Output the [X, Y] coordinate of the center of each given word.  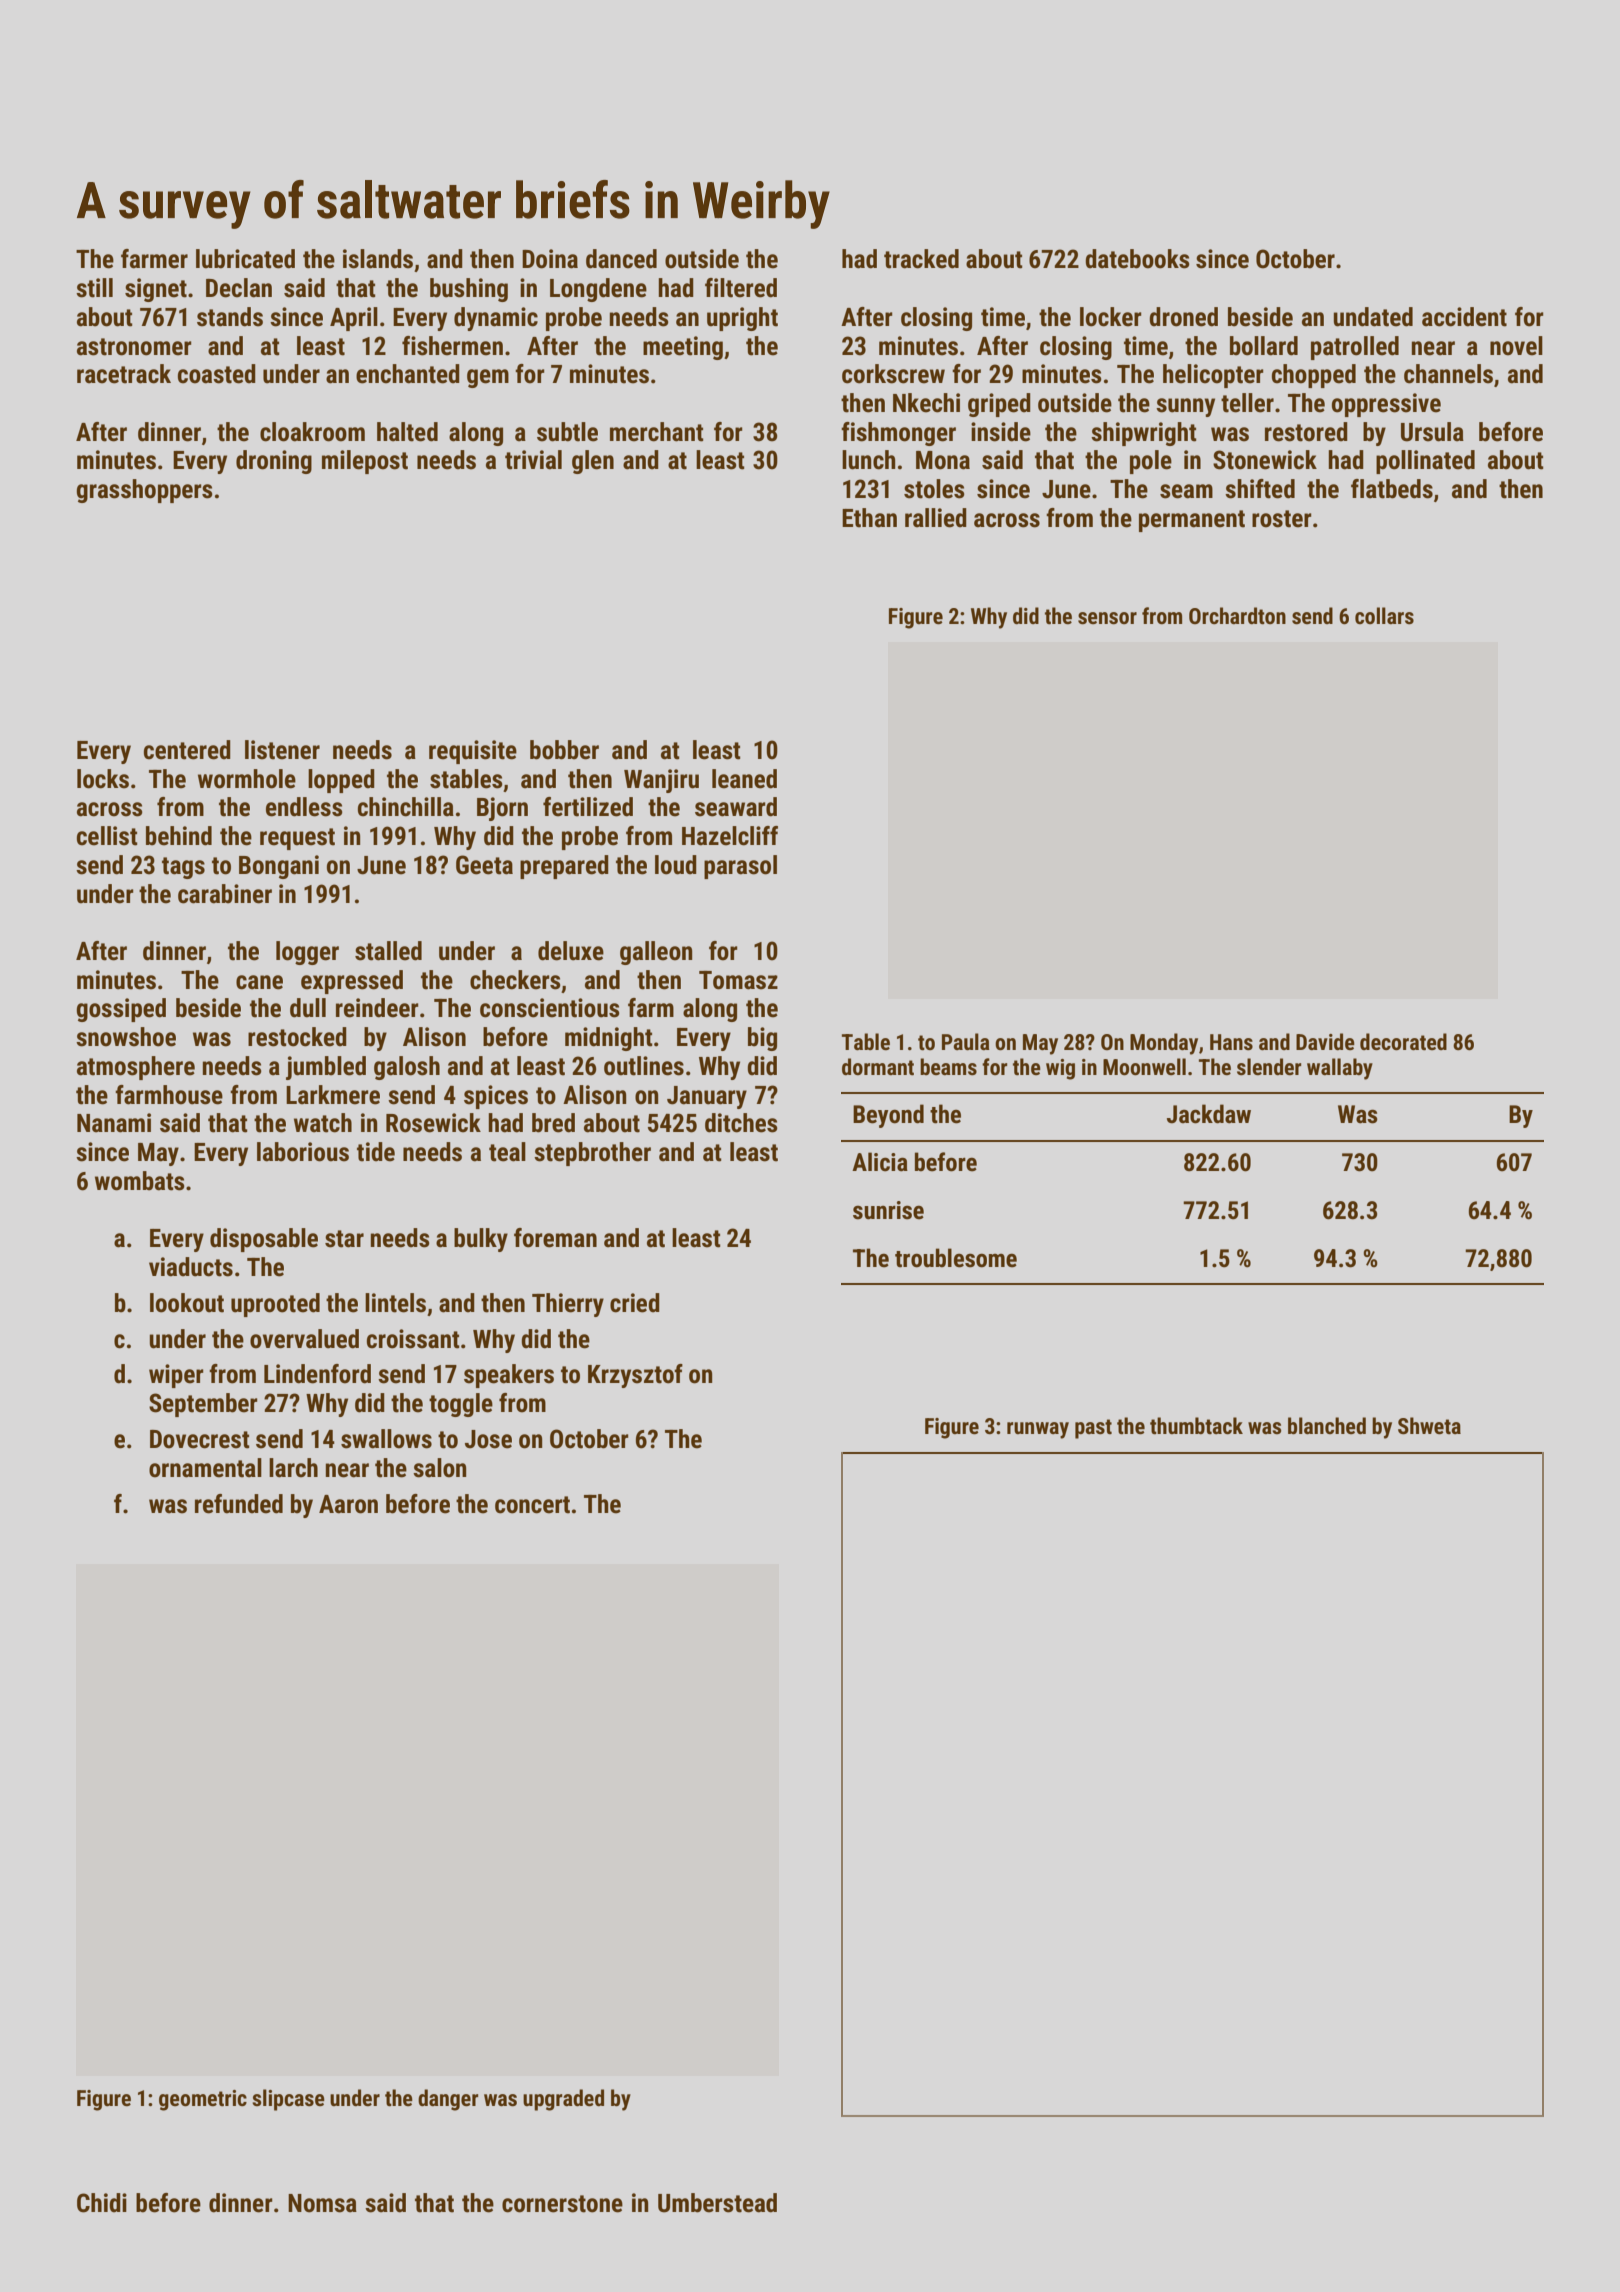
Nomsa [322, 2203]
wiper [176, 1376]
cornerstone [562, 2204]
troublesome [956, 1258]
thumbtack [1196, 1426]
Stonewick [1265, 460]
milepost [365, 462]
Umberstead [717, 2203]
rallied [936, 518]
